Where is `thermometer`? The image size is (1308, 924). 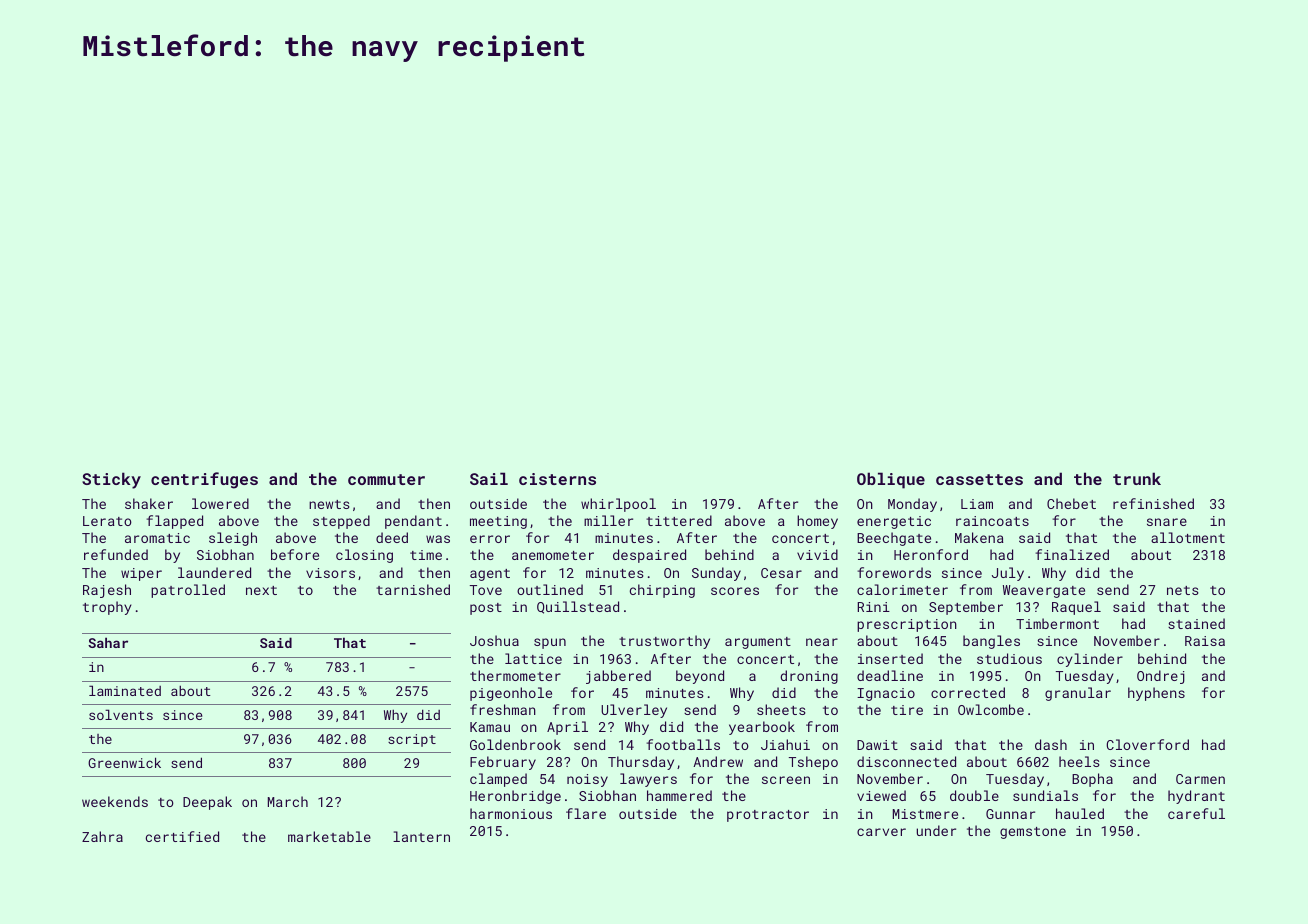 thermometer is located at coordinates (515, 675).
